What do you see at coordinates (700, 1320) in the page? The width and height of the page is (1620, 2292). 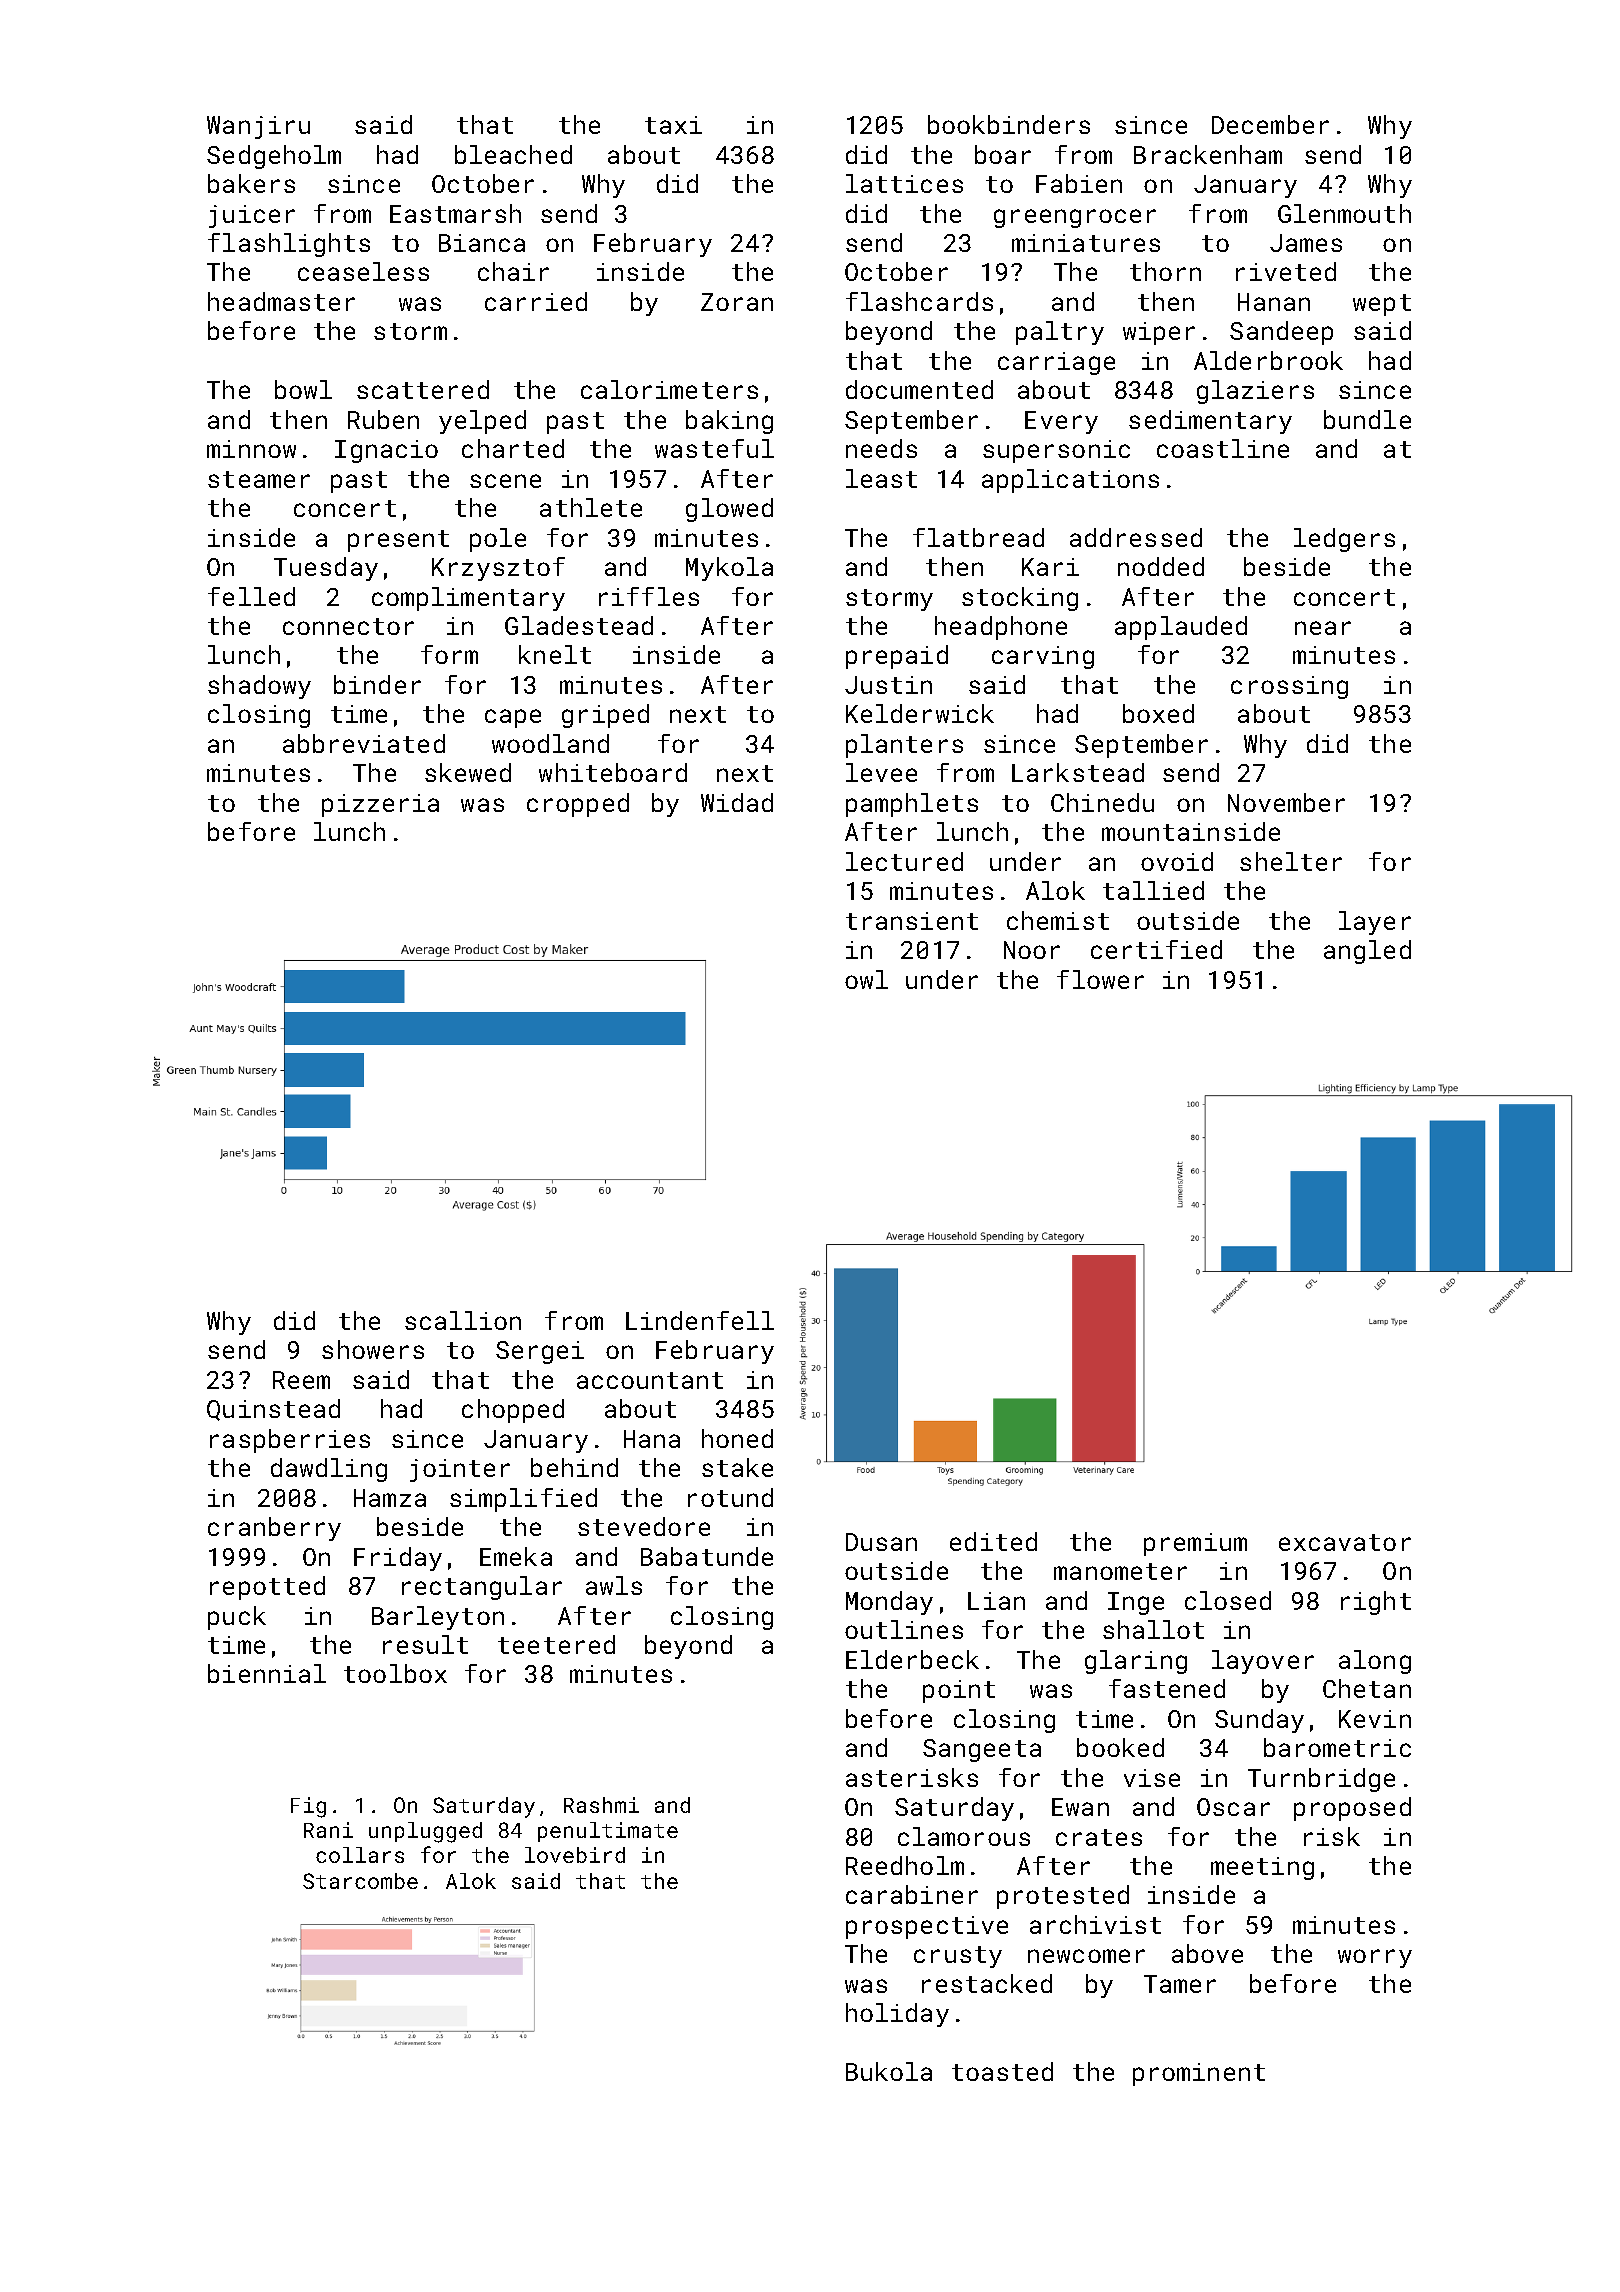 I see `Lindenfell` at bounding box center [700, 1320].
